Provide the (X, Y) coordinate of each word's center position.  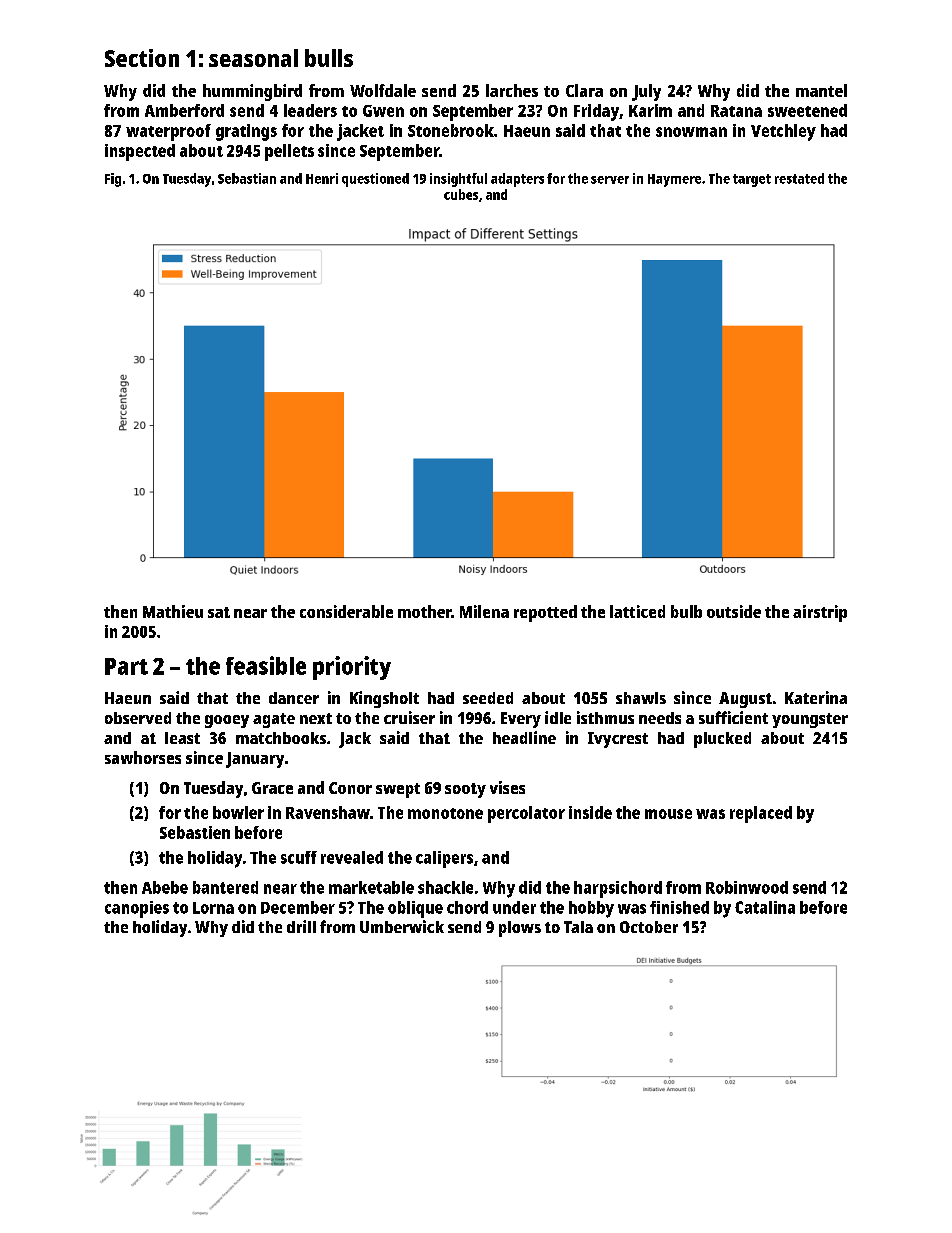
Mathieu (173, 611)
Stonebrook (451, 130)
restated (799, 178)
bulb (686, 611)
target (752, 180)
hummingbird (252, 92)
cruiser (409, 717)
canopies (137, 909)
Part (126, 666)
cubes (461, 194)
